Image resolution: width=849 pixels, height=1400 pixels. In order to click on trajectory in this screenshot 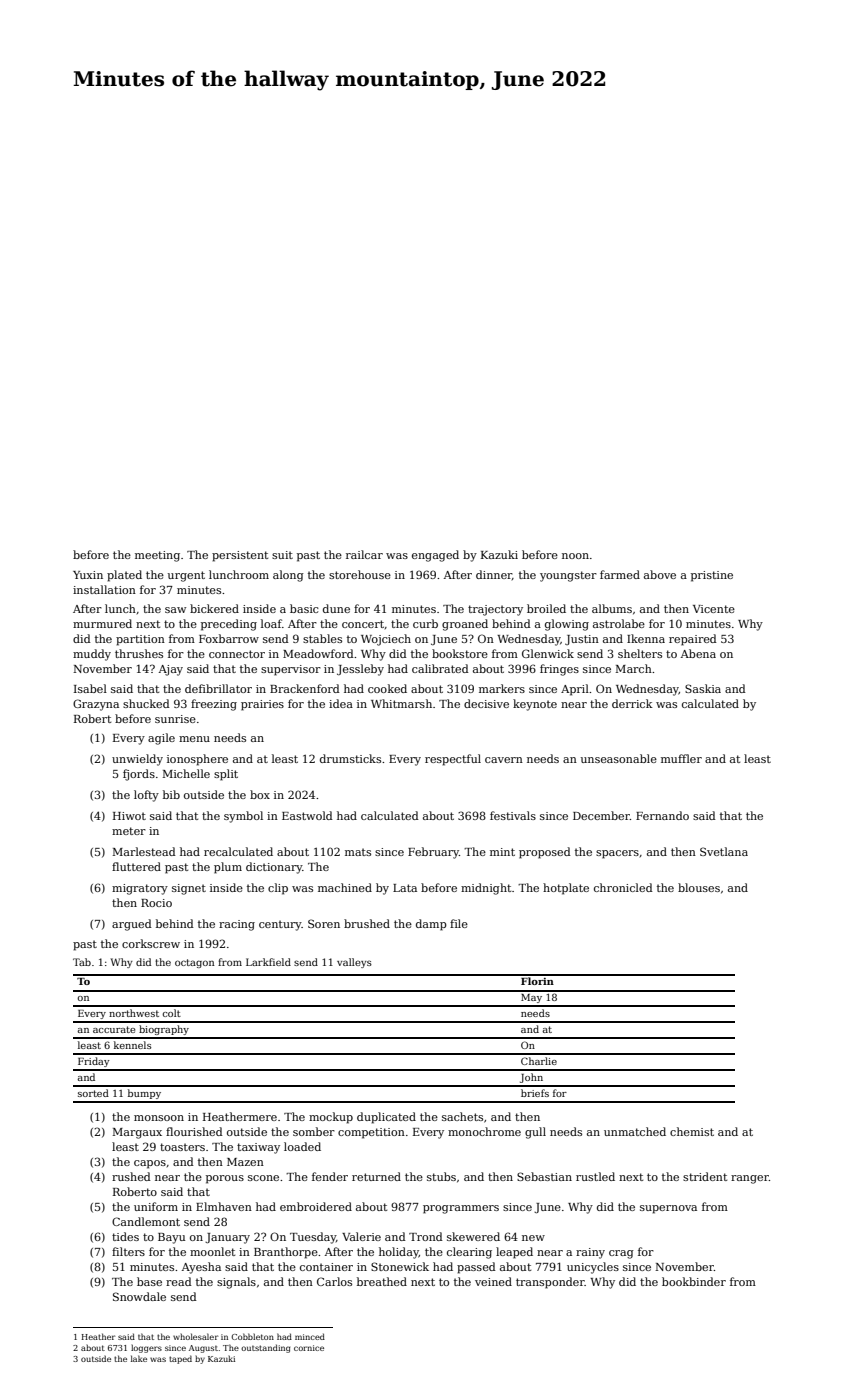, I will do `click(495, 610)`.
